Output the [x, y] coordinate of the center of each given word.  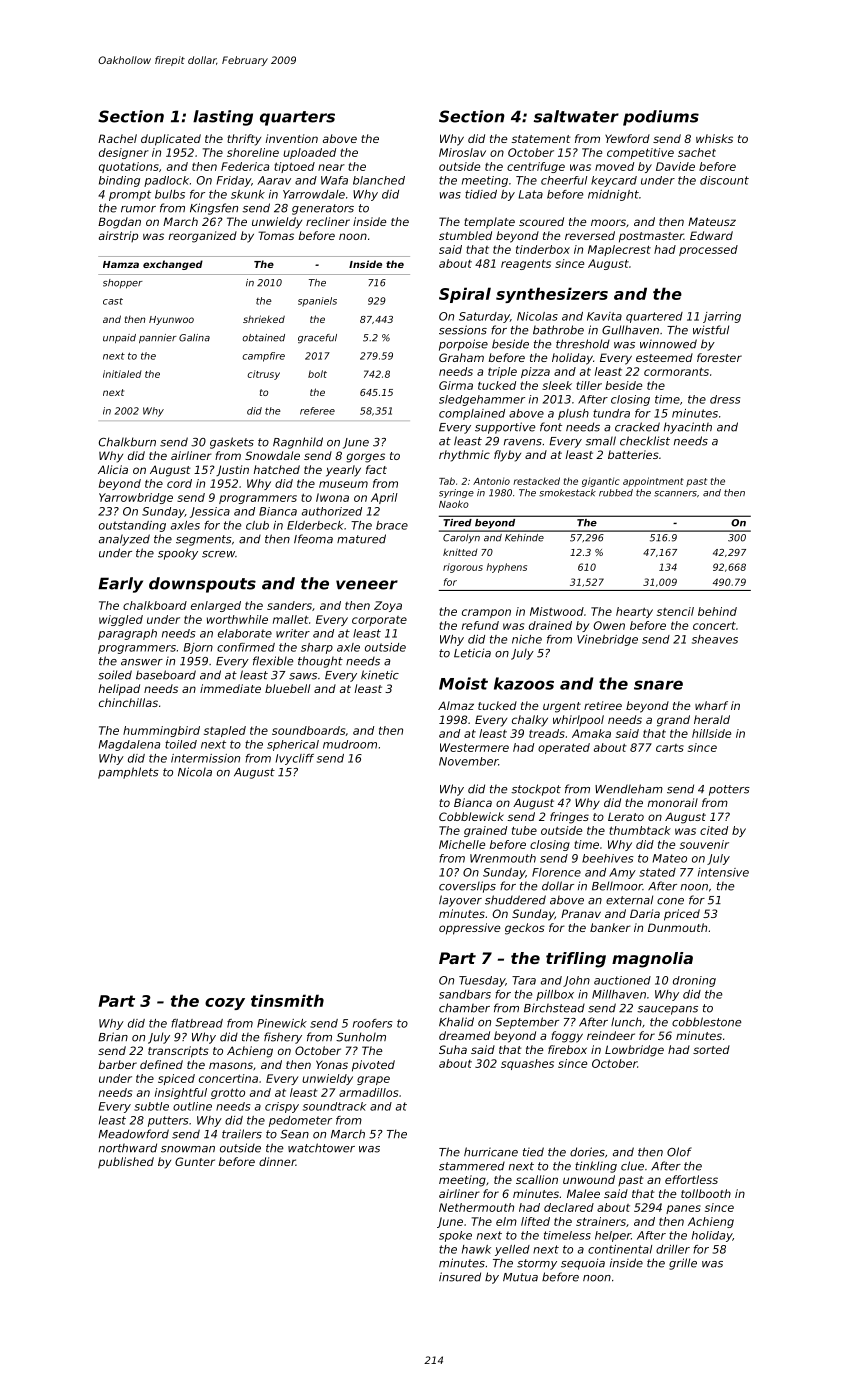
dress [725, 399]
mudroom [350, 744]
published [126, 1163]
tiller [589, 385]
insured [460, 1277]
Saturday [484, 317]
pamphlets [128, 773]
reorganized [203, 237]
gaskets [232, 443]
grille [683, 1264]
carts [670, 748]
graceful [317, 339]
